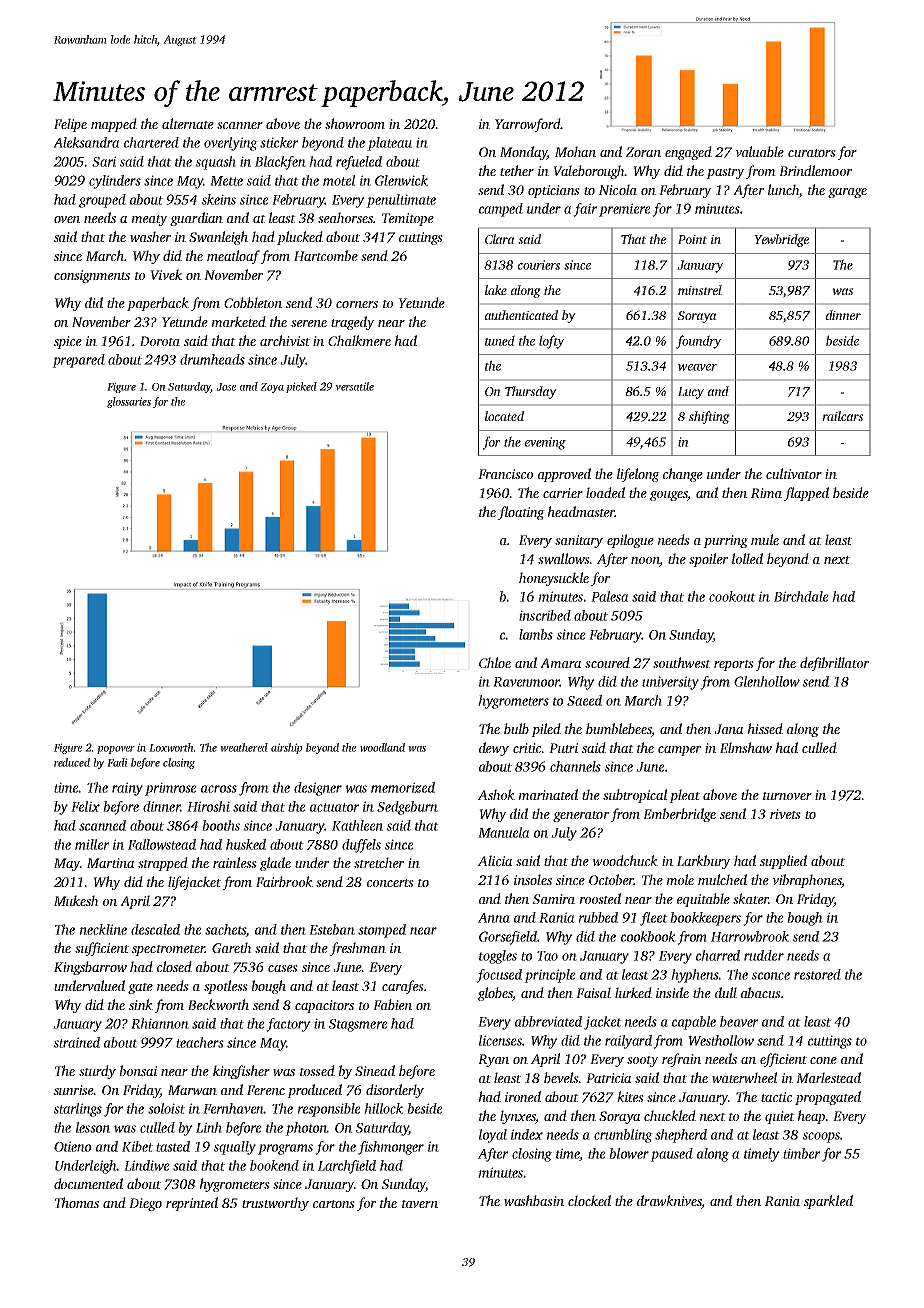  What do you see at coordinates (528, 125) in the page?
I see `Yarrowford` at bounding box center [528, 125].
